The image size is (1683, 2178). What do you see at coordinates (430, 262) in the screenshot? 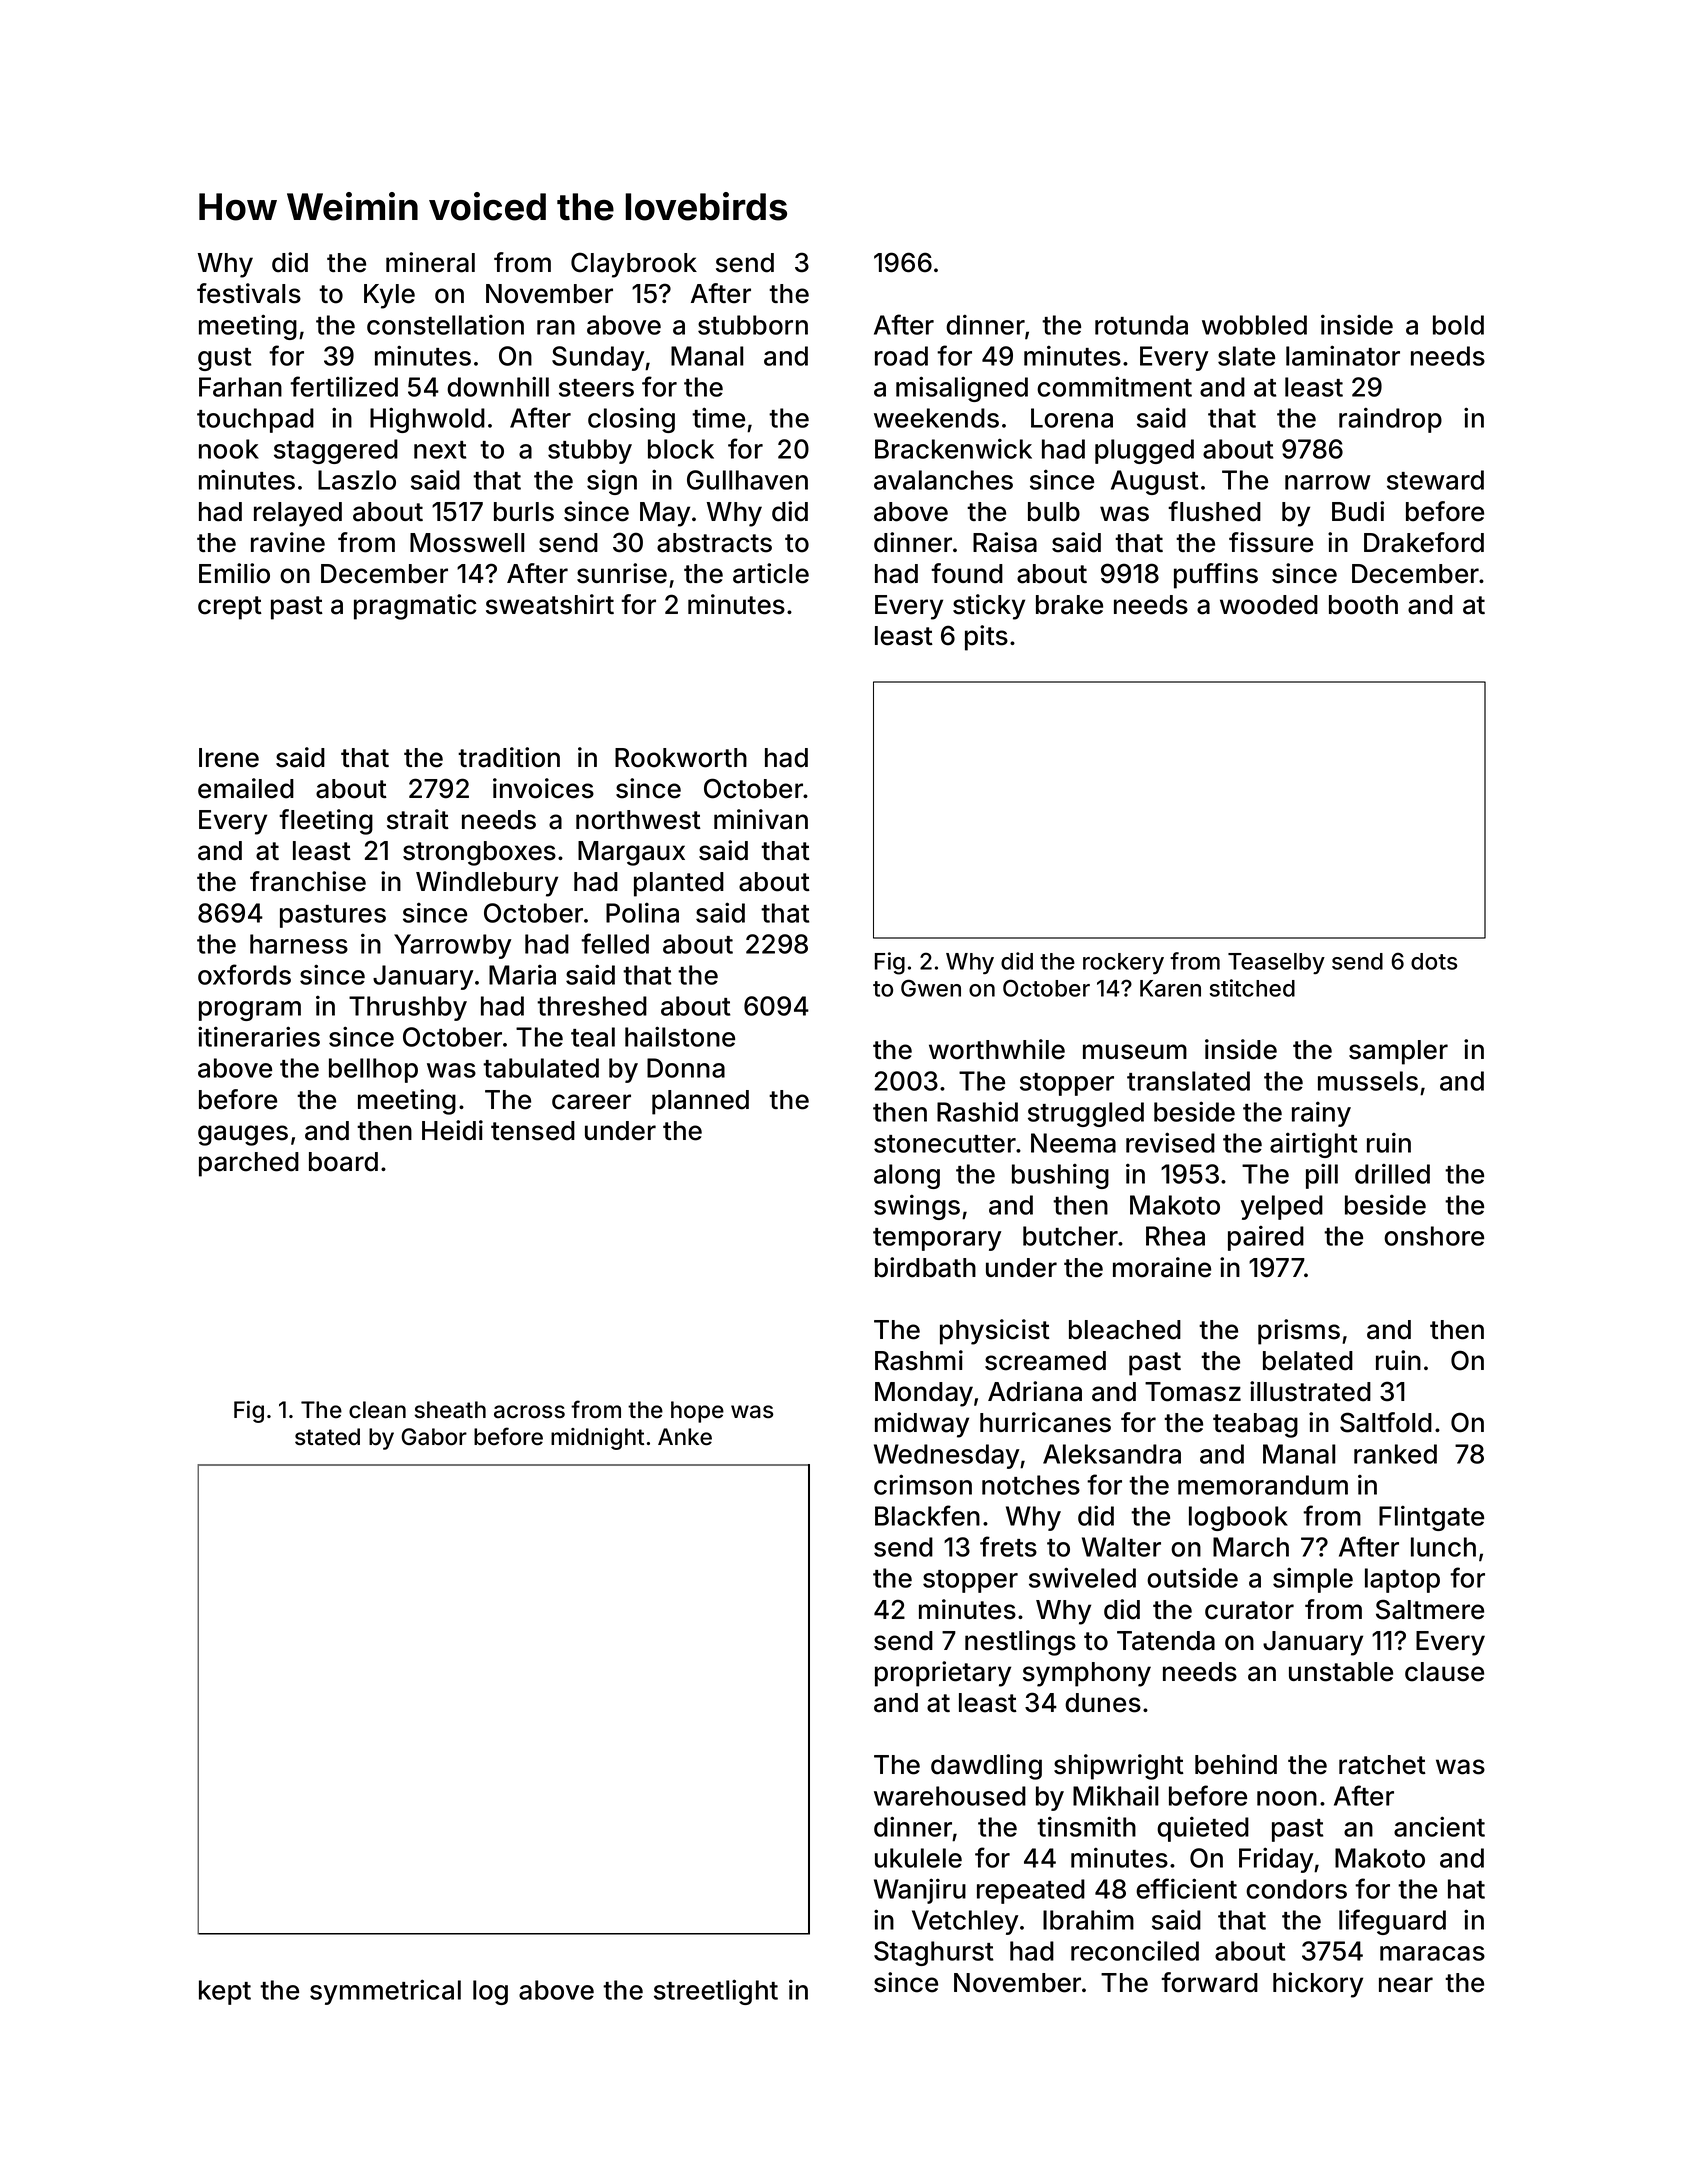
I see `mineral` at bounding box center [430, 262].
